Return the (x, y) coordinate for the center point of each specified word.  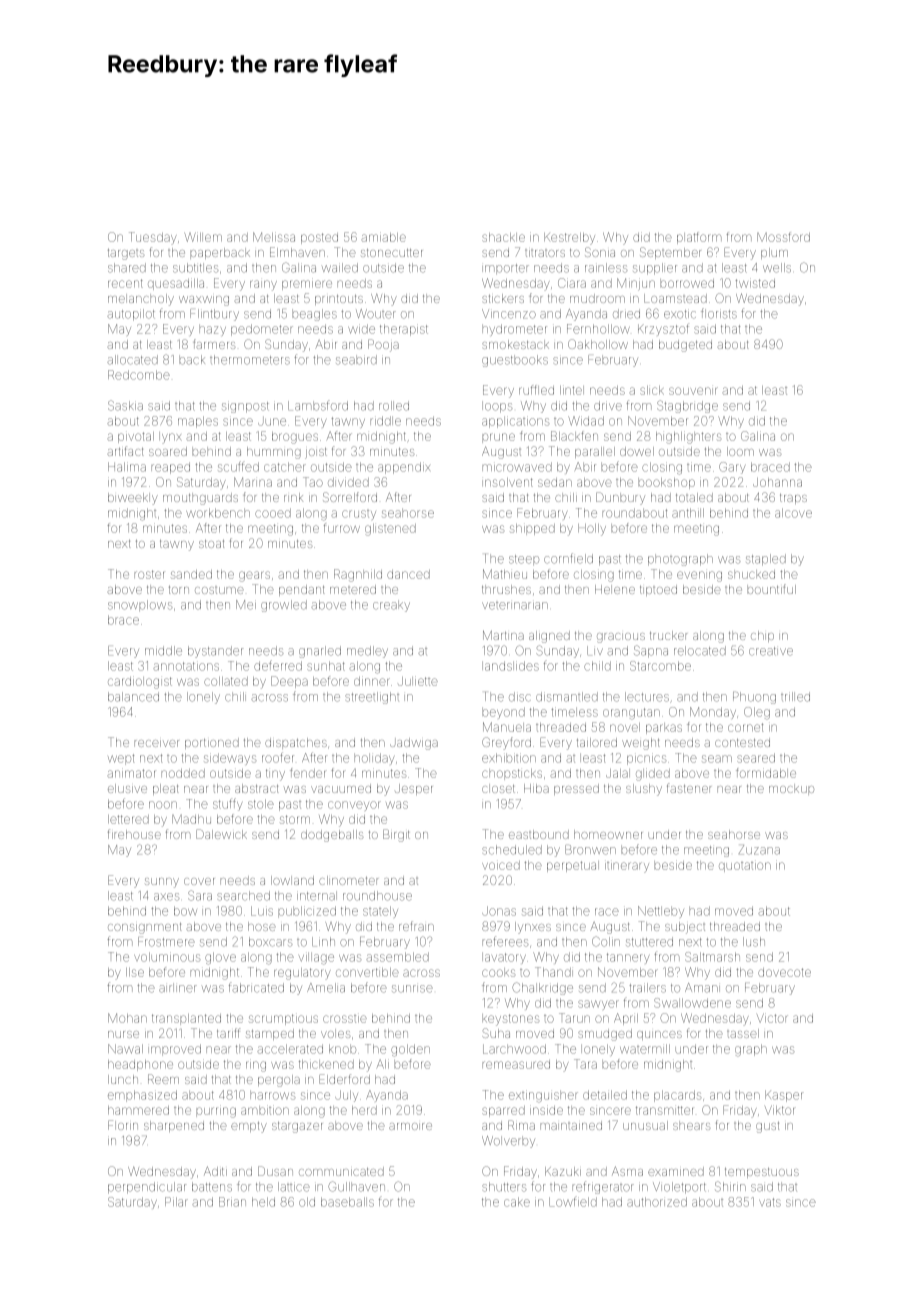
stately (380, 912)
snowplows (140, 605)
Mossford (783, 237)
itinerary (627, 867)
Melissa (274, 237)
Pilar (176, 1202)
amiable (384, 237)
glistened (390, 530)
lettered (128, 819)
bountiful (771, 589)
